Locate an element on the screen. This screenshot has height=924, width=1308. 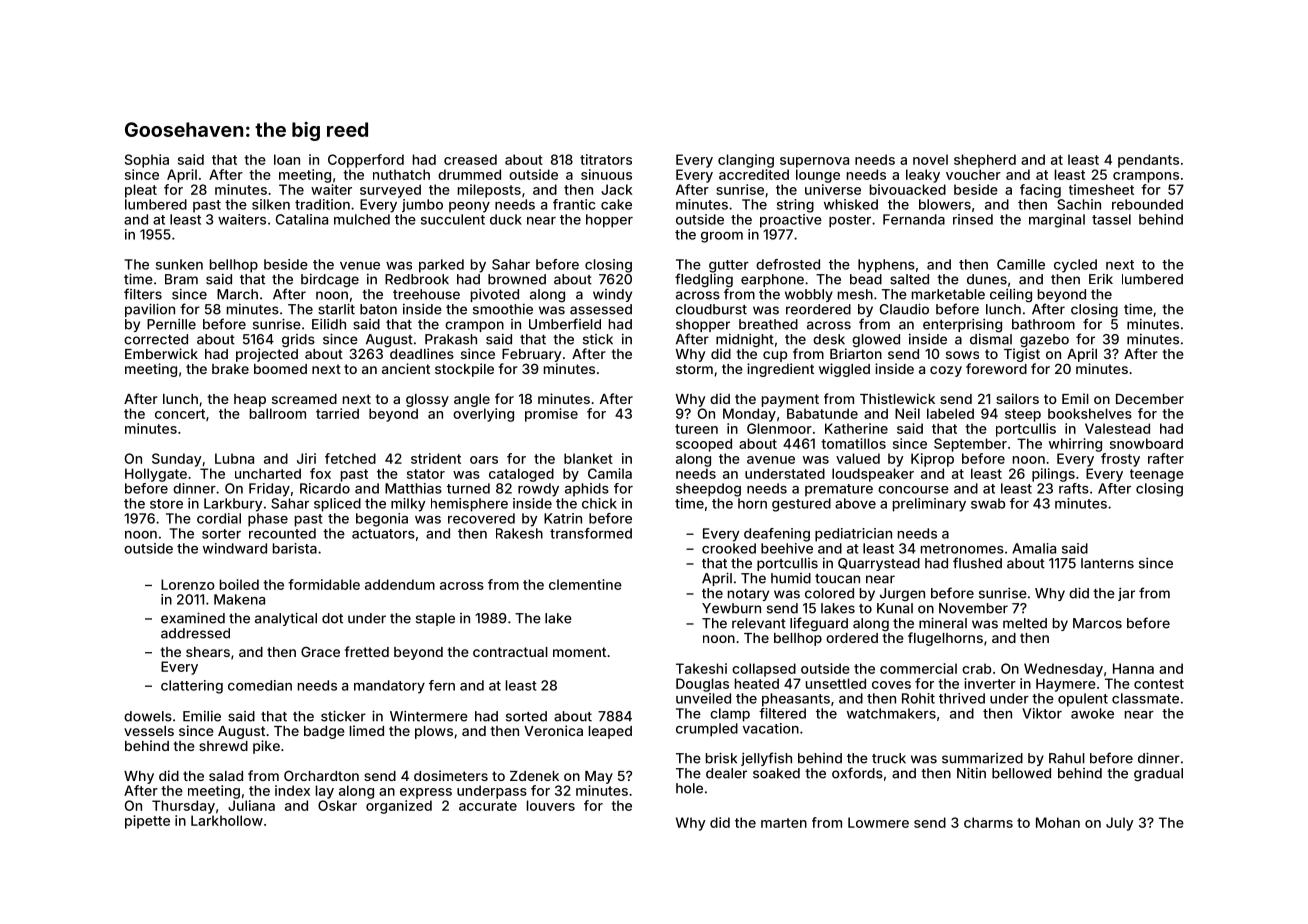
December is located at coordinates (1150, 399).
